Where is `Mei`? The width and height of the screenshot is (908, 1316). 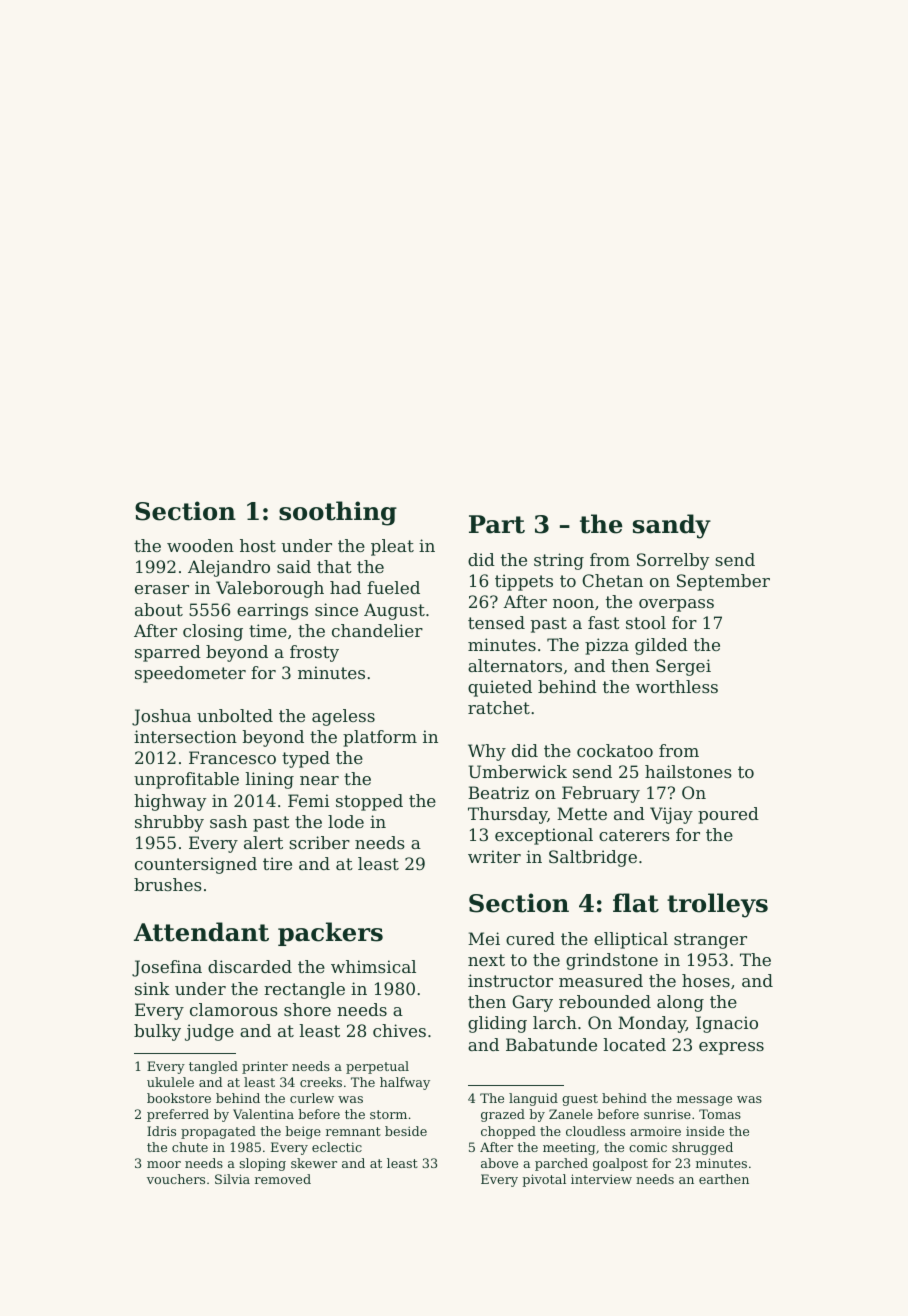
Mei is located at coordinates (484, 938).
